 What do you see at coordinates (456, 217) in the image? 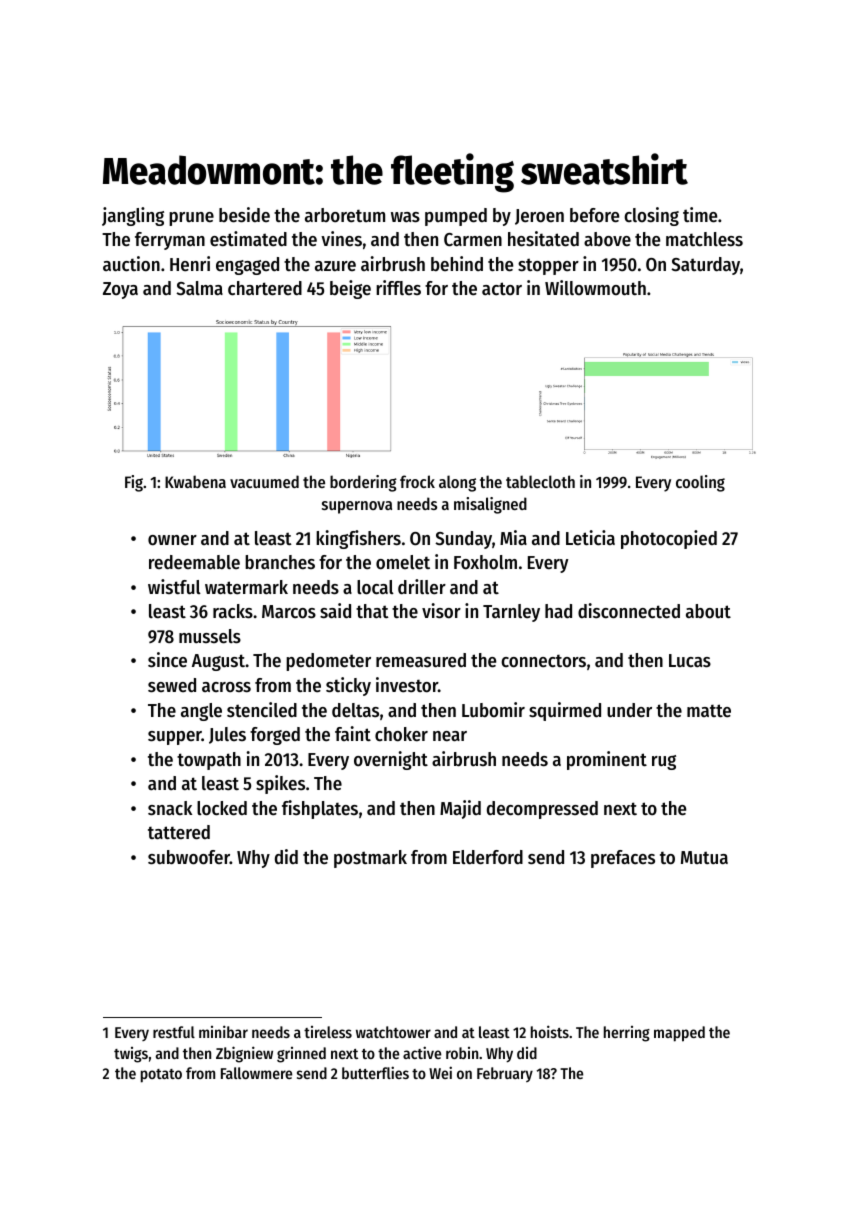
I see `pumped` at bounding box center [456, 217].
